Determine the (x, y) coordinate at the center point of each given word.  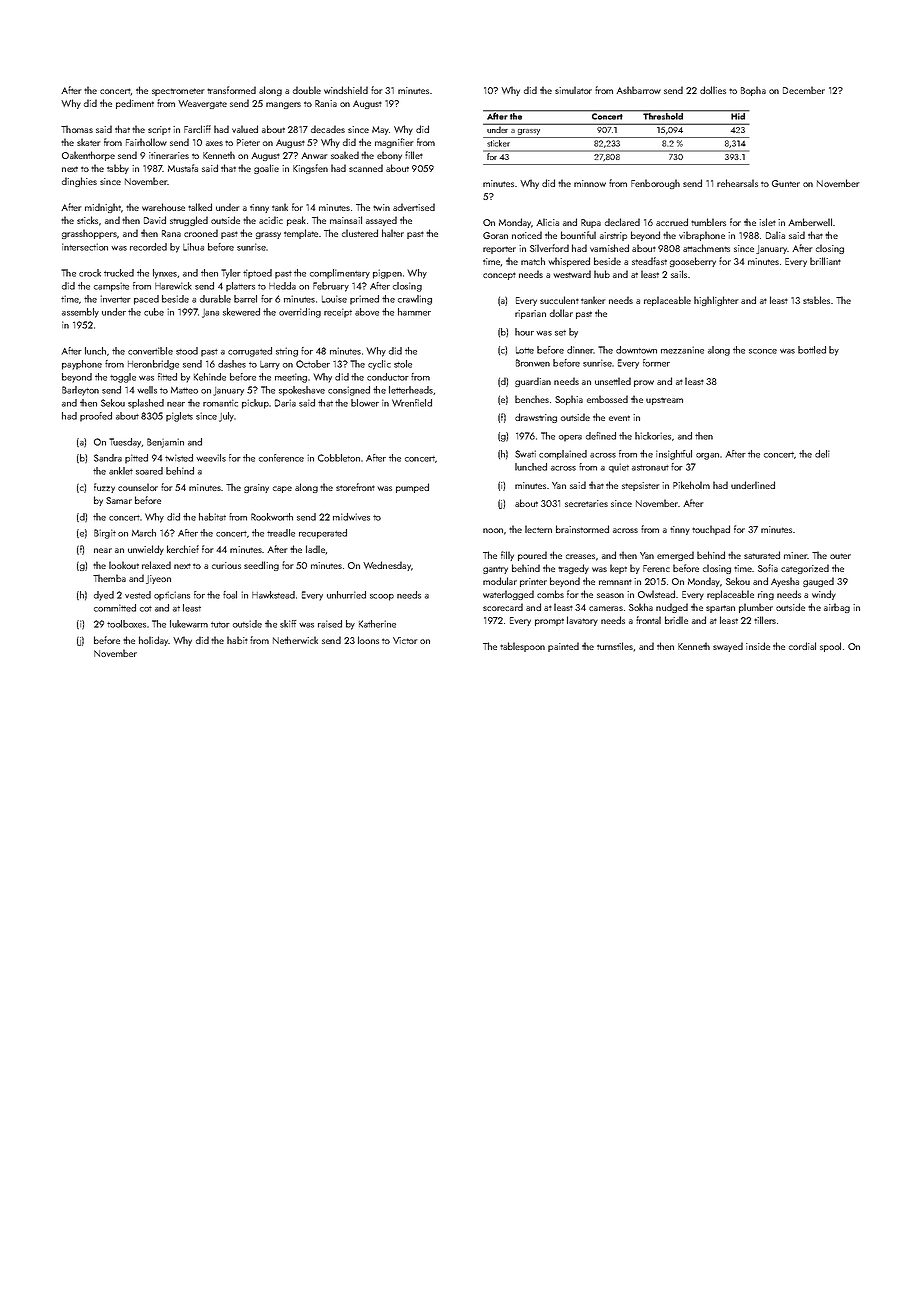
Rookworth (272, 517)
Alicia (547, 222)
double (307, 90)
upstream (664, 401)
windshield (346, 90)
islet (767, 222)
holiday (154, 641)
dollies (713, 90)
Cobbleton (339, 458)
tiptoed (257, 274)
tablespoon (522, 647)
